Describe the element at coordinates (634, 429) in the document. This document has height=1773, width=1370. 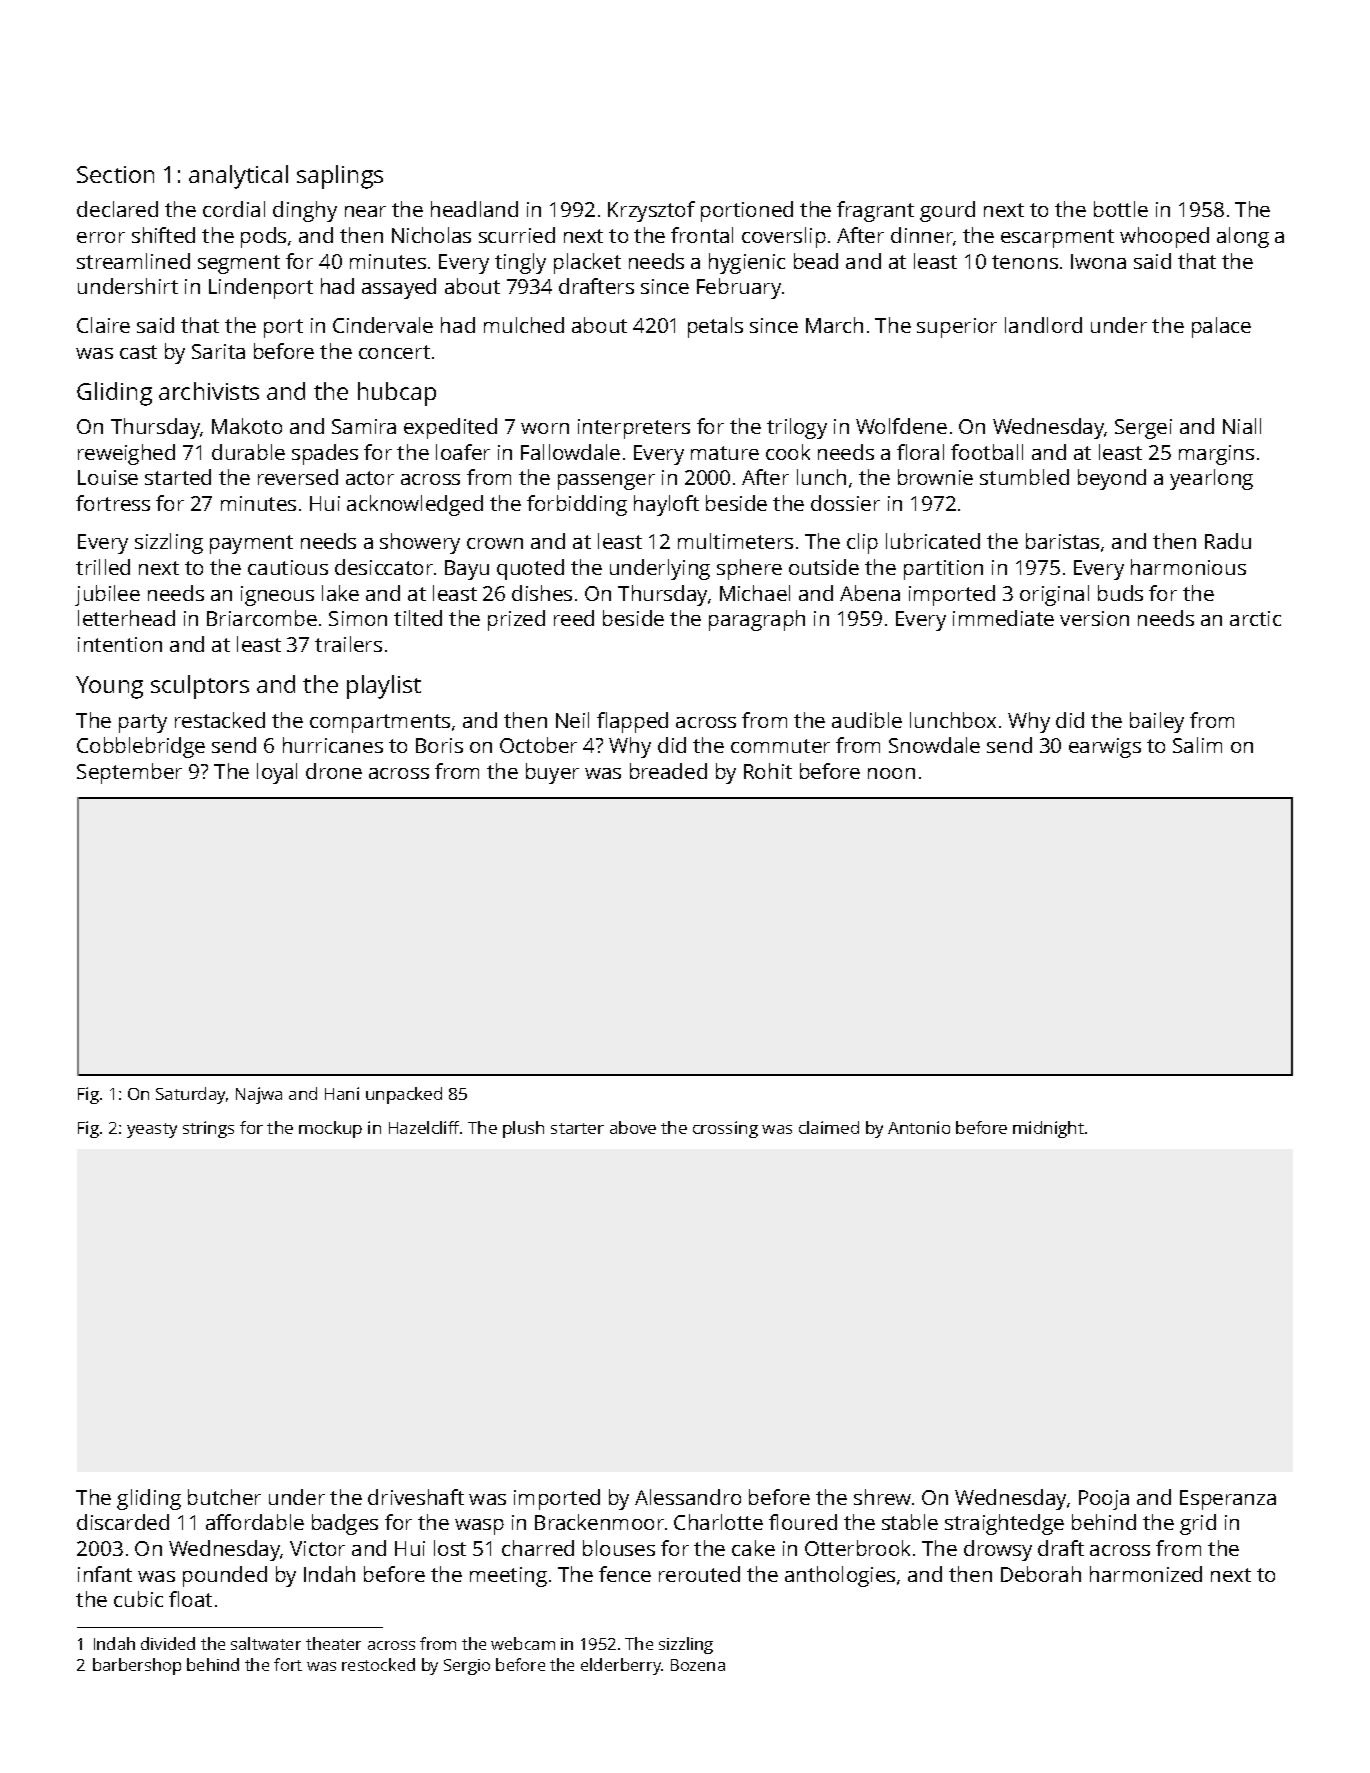
I see `interpreters` at that location.
